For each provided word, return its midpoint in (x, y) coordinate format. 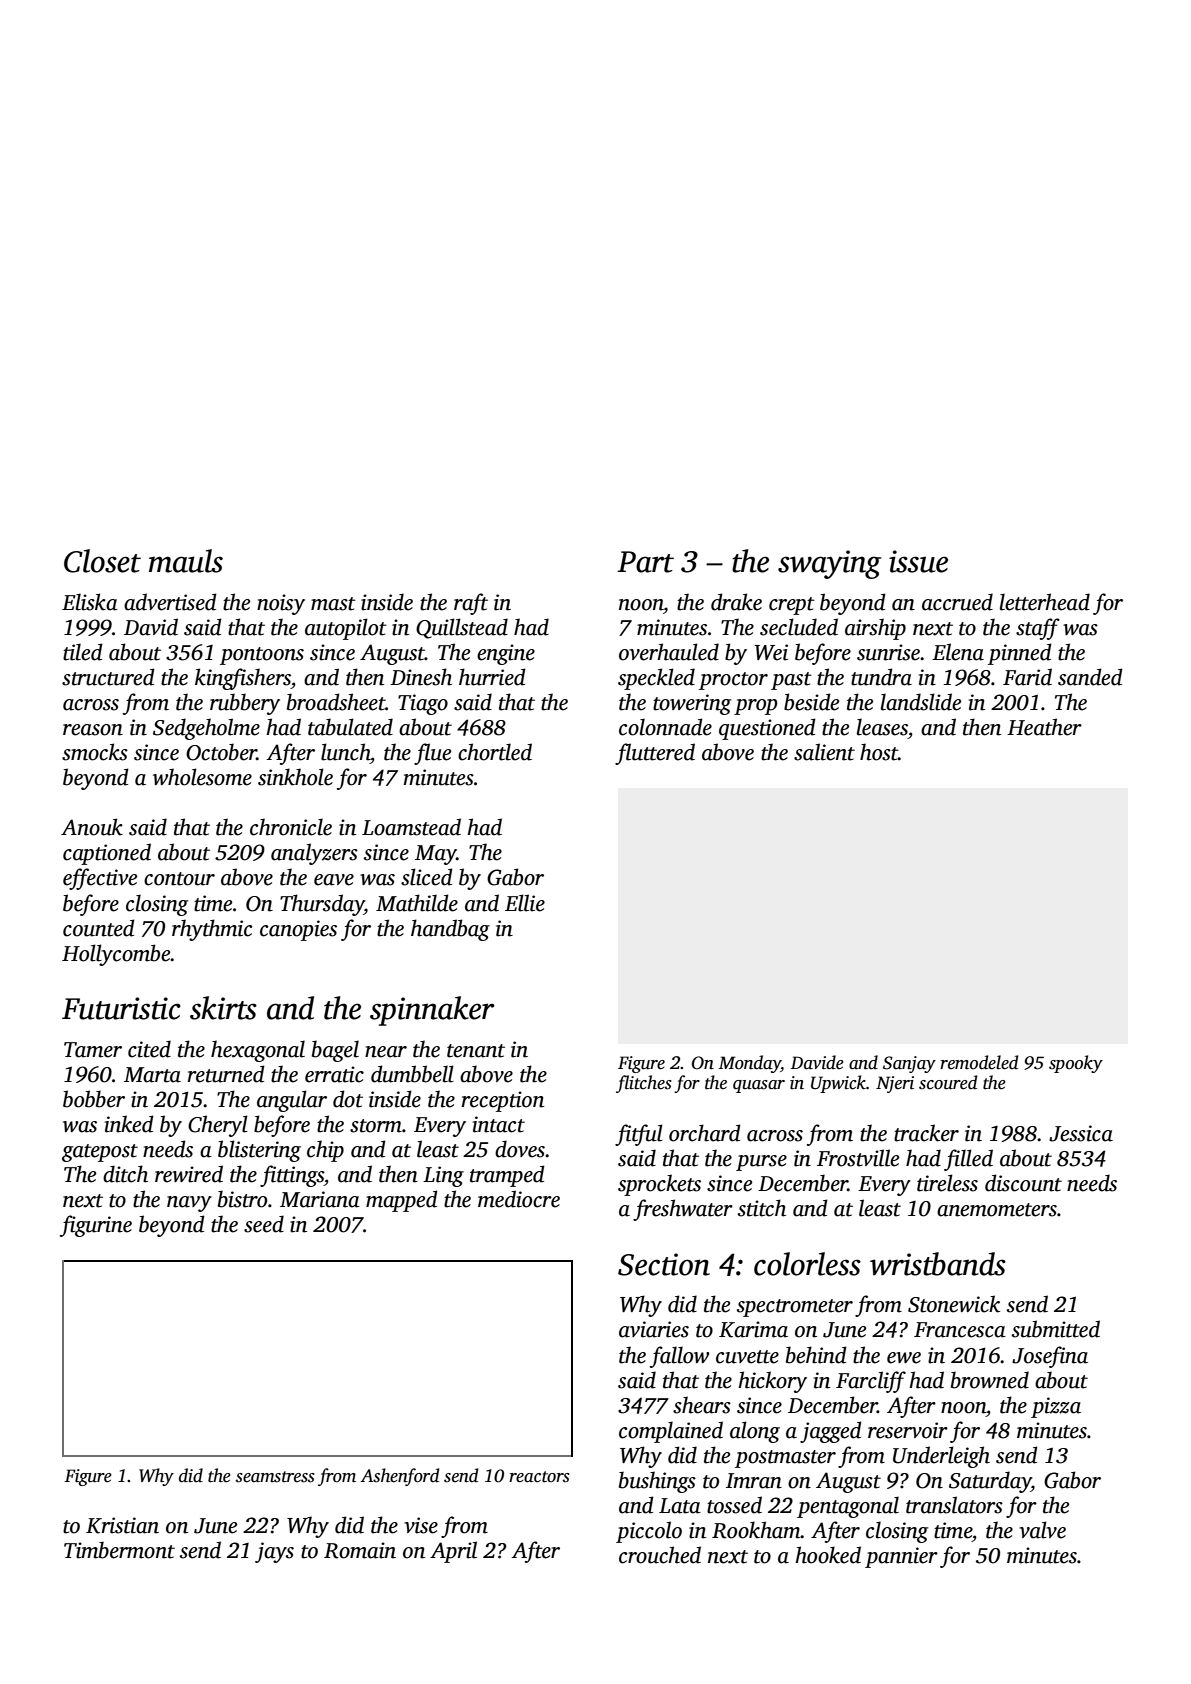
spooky (1076, 1064)
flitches (644, 1084)
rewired (189, 1174)
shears (702, 1405)
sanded (1090, 677)
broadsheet (336, 702)
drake (736, 602)
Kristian (122, 1525)
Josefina (1050, 1357)
